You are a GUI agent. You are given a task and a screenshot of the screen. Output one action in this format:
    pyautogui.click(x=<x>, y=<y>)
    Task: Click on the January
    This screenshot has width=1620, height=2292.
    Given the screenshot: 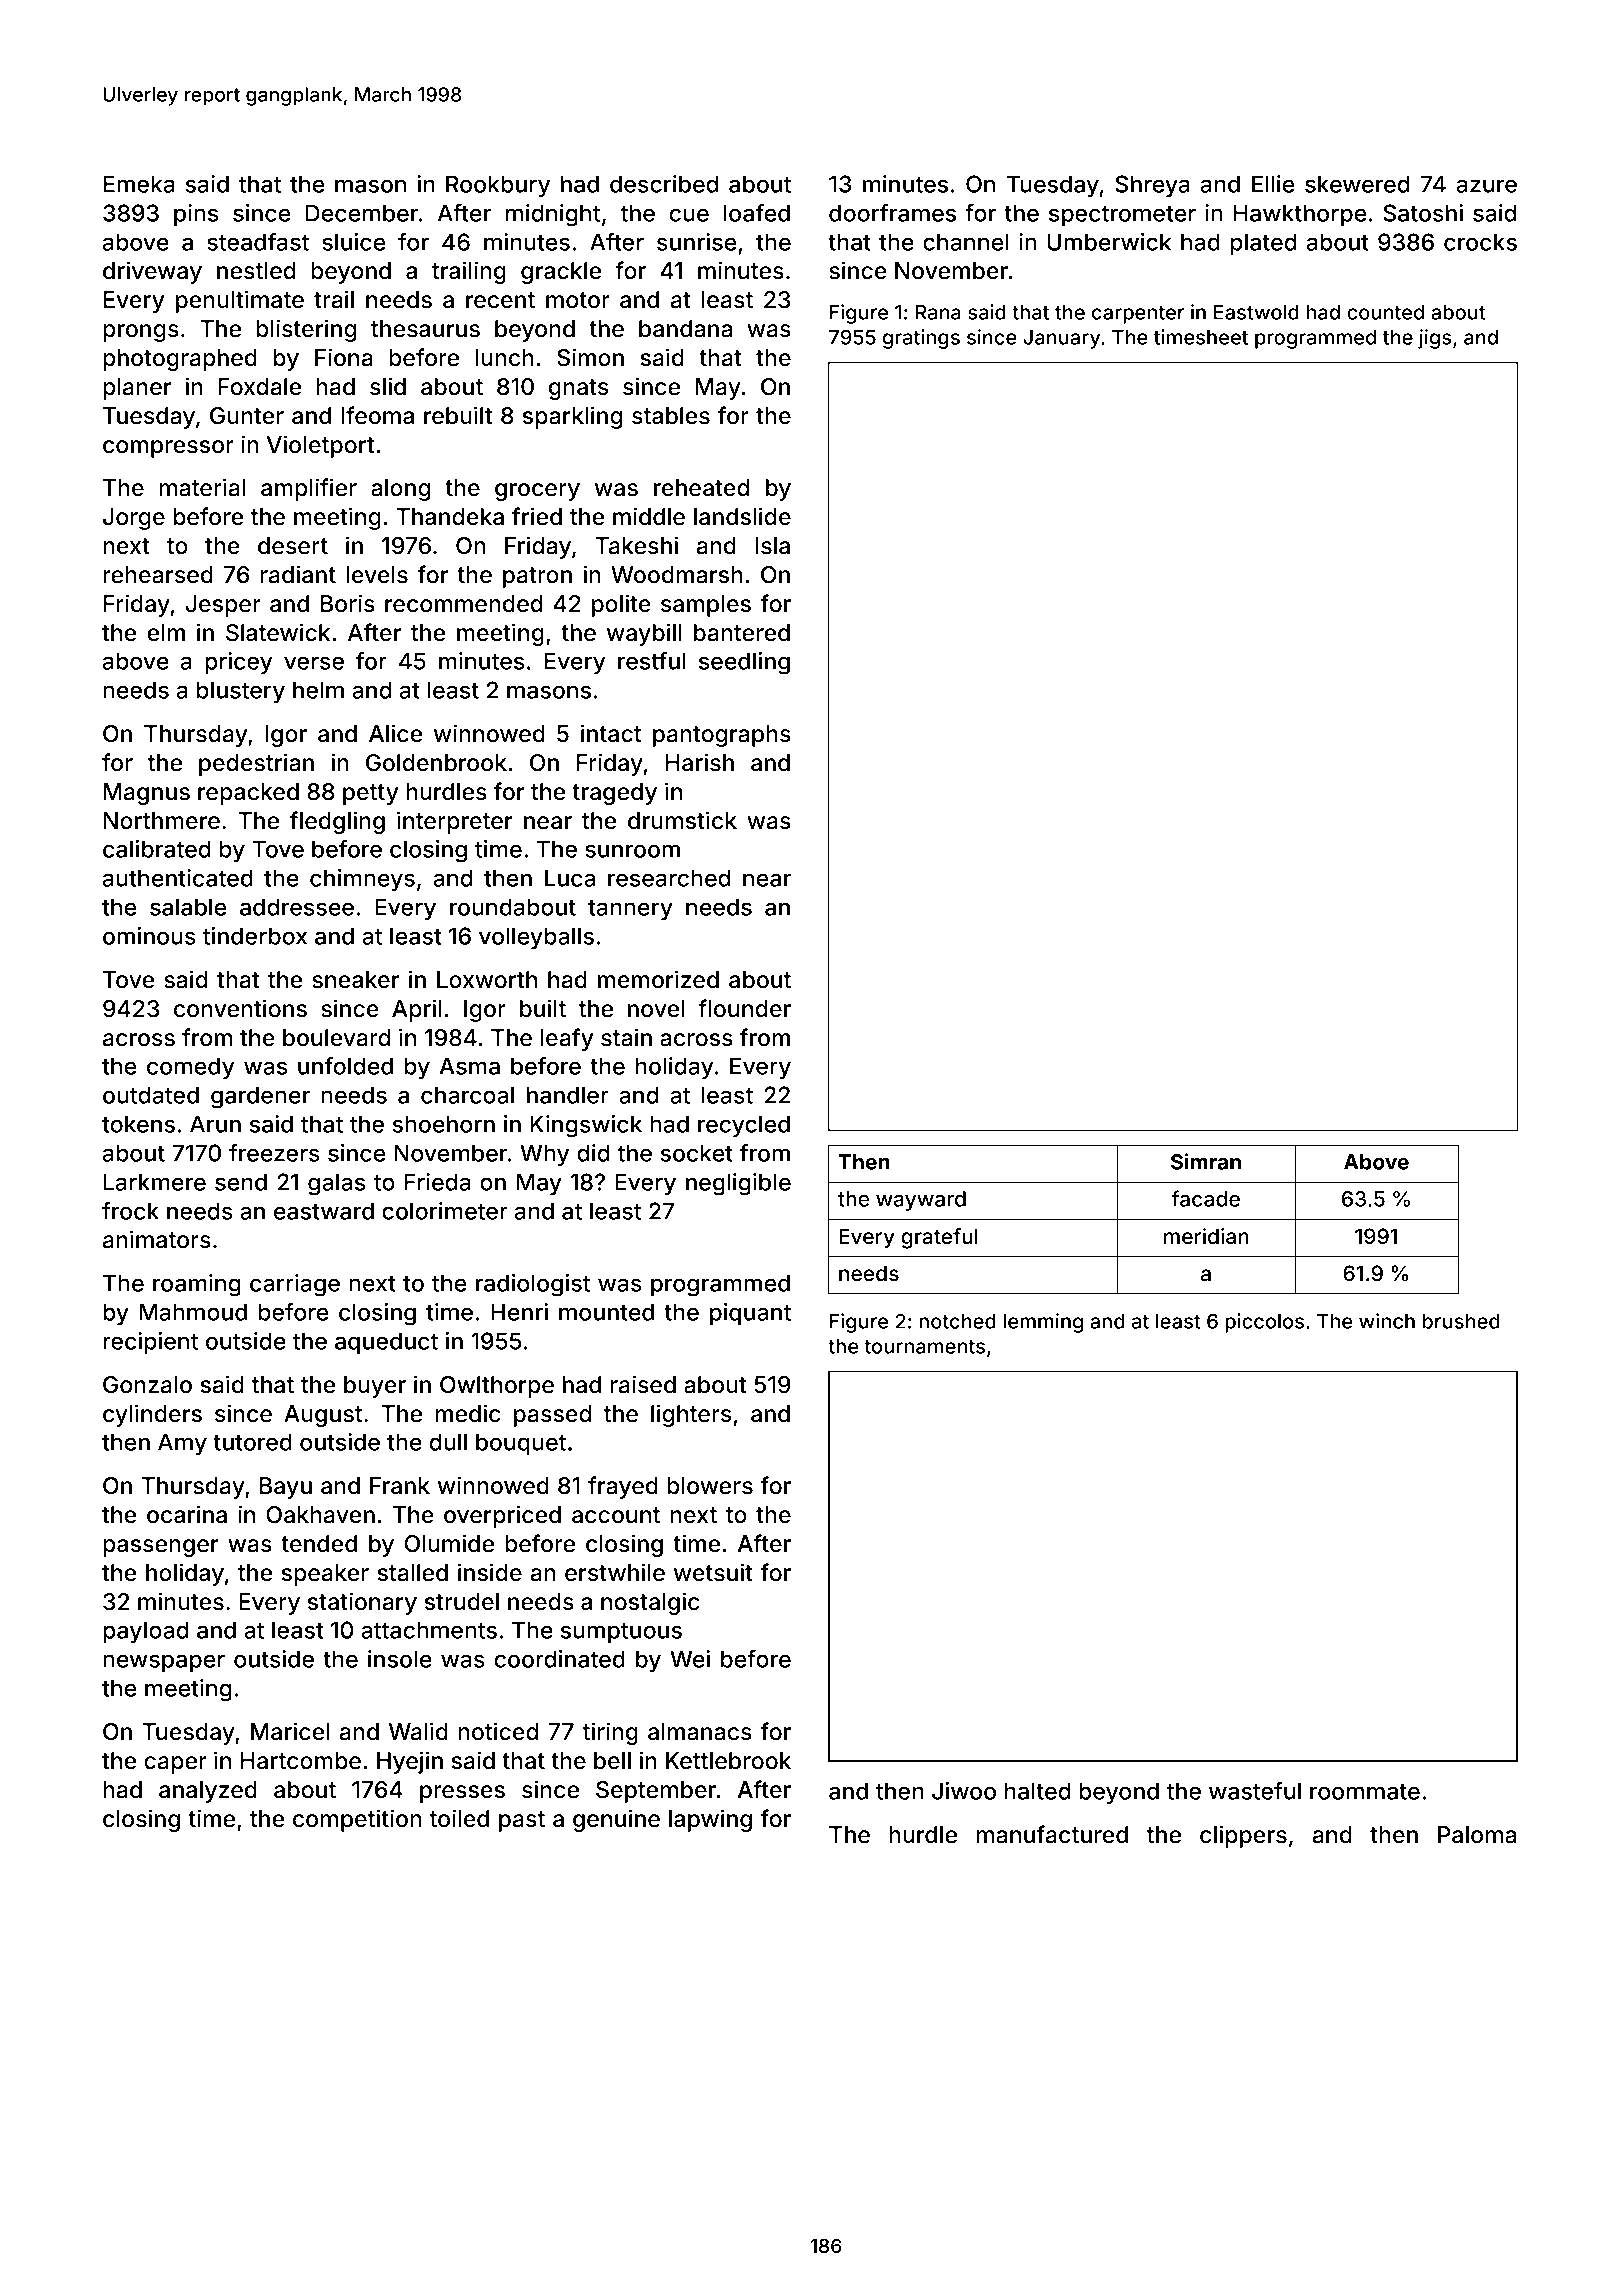 What is the action you would take?
    pyautogui.click(x=1061, y=339)
